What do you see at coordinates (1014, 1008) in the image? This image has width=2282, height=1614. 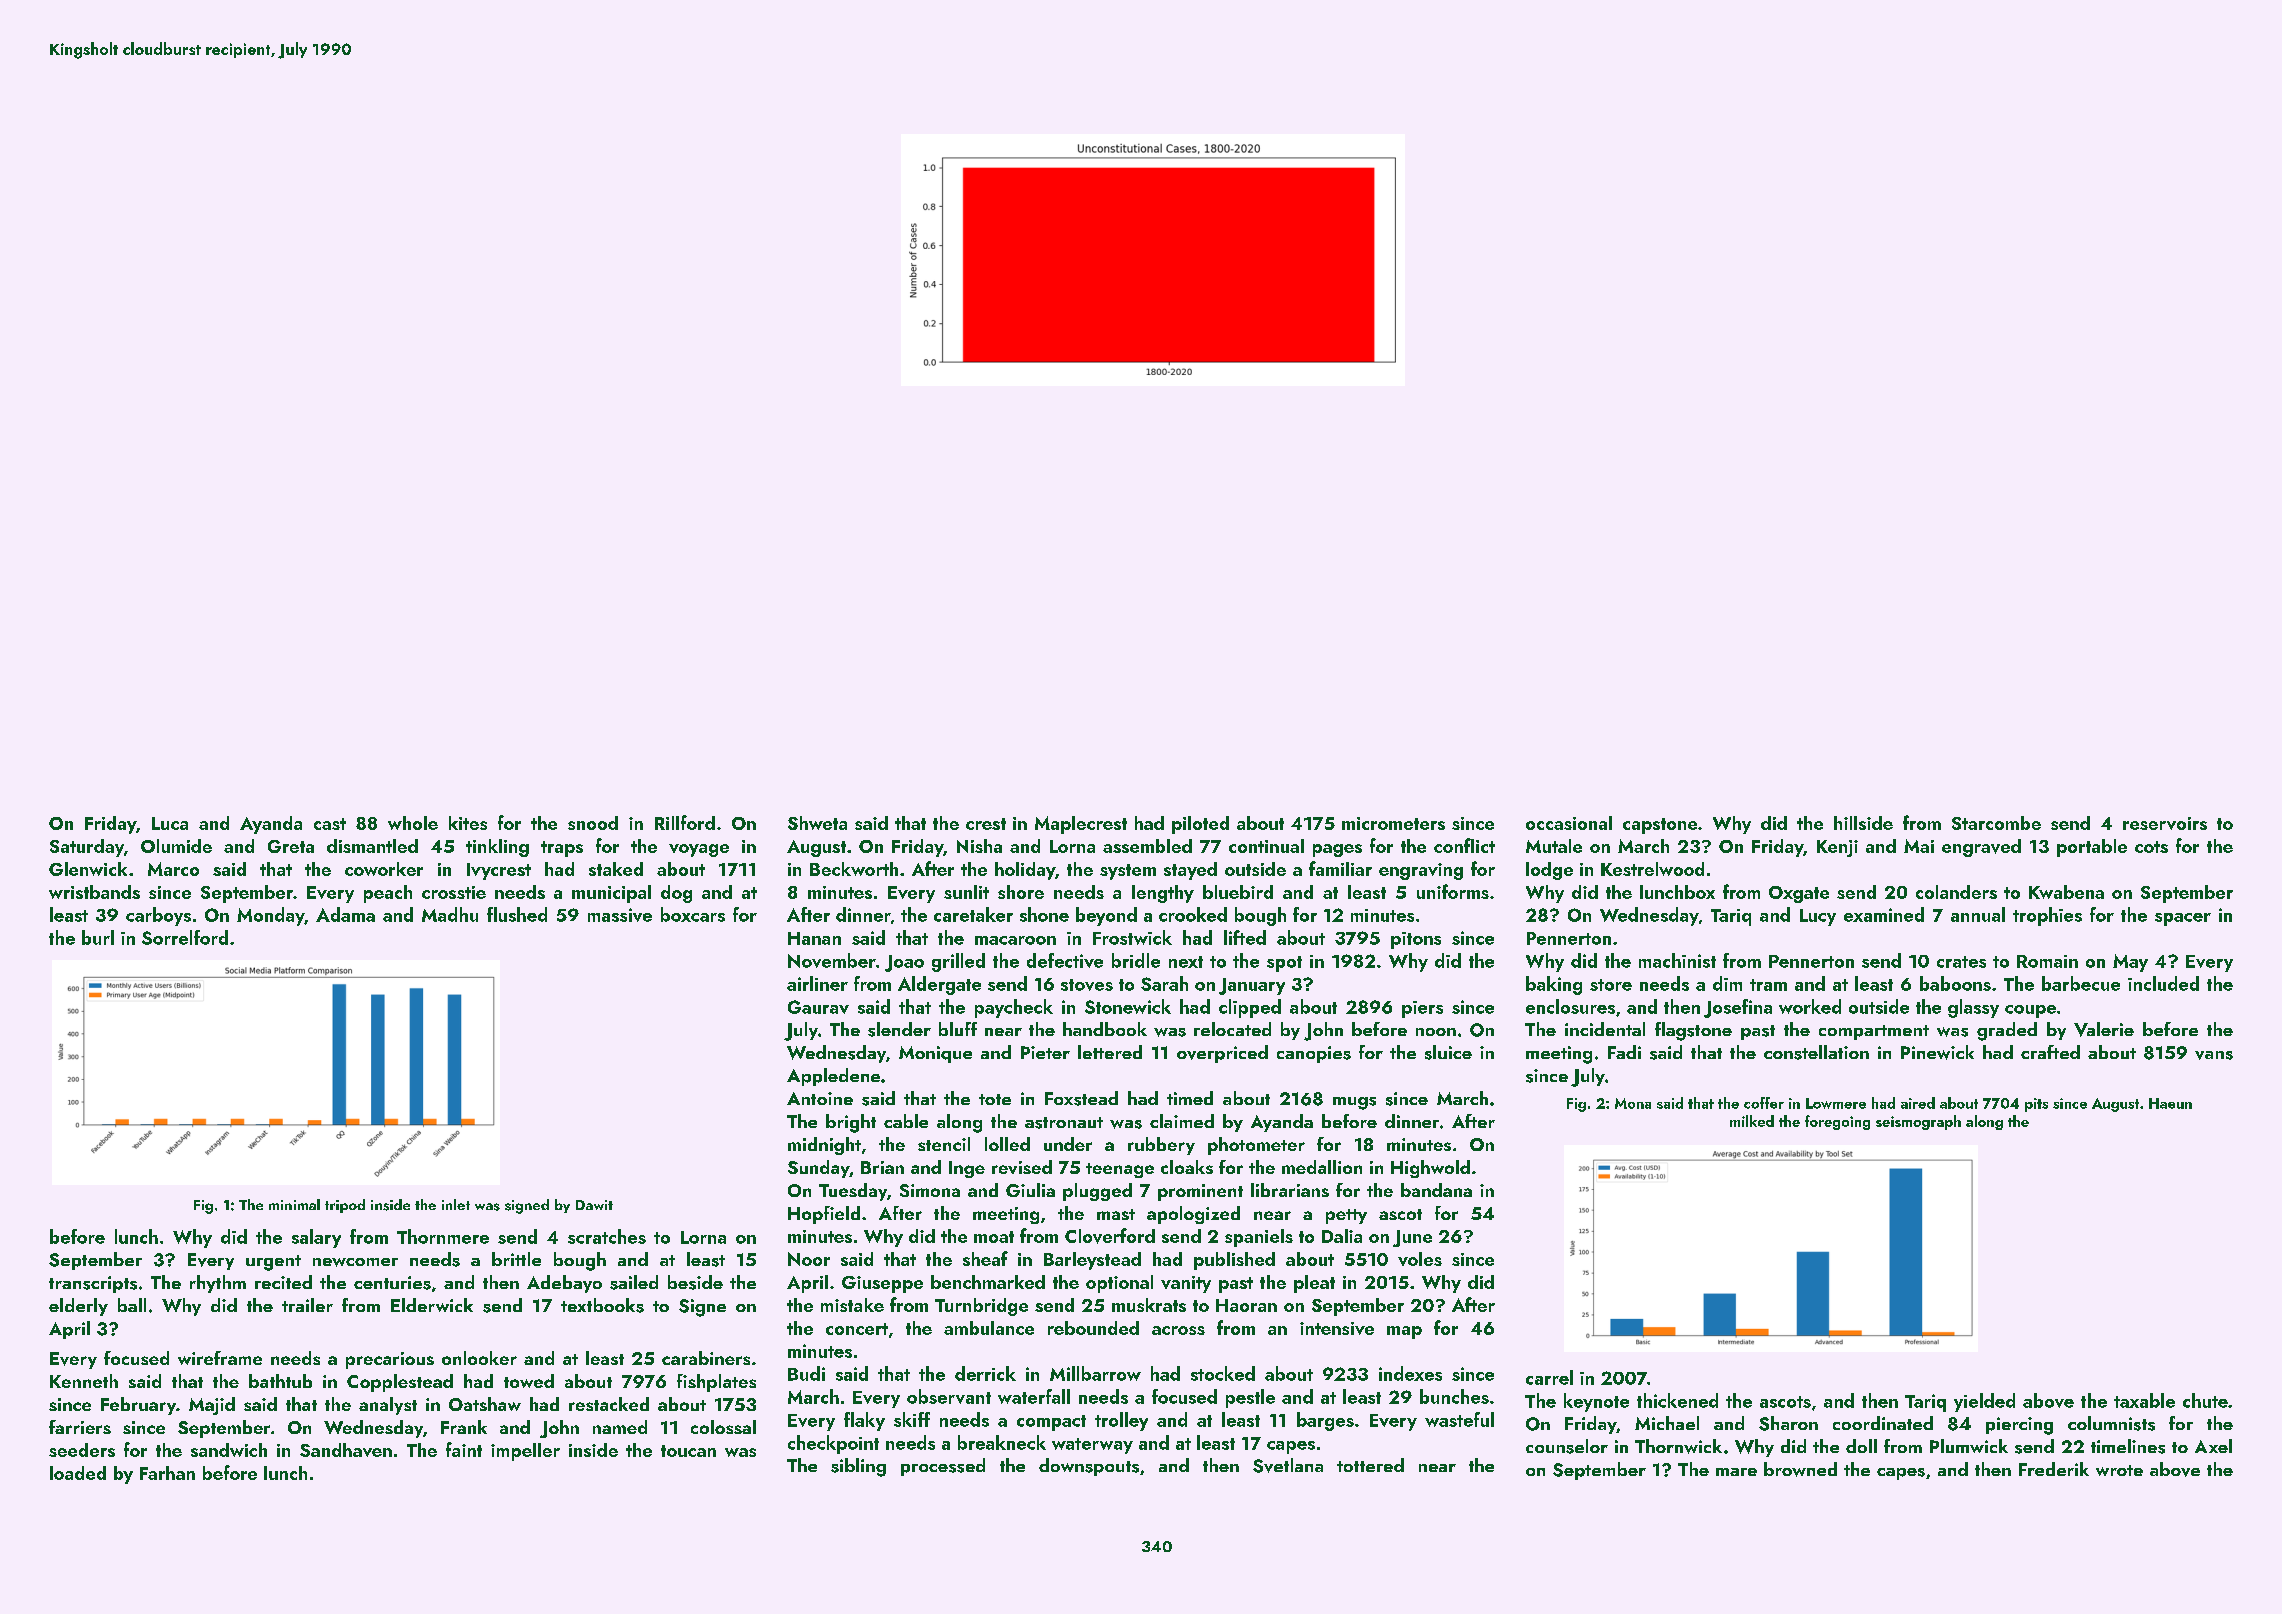 I see `paycheck` at bounding box center [1014, 1008].
